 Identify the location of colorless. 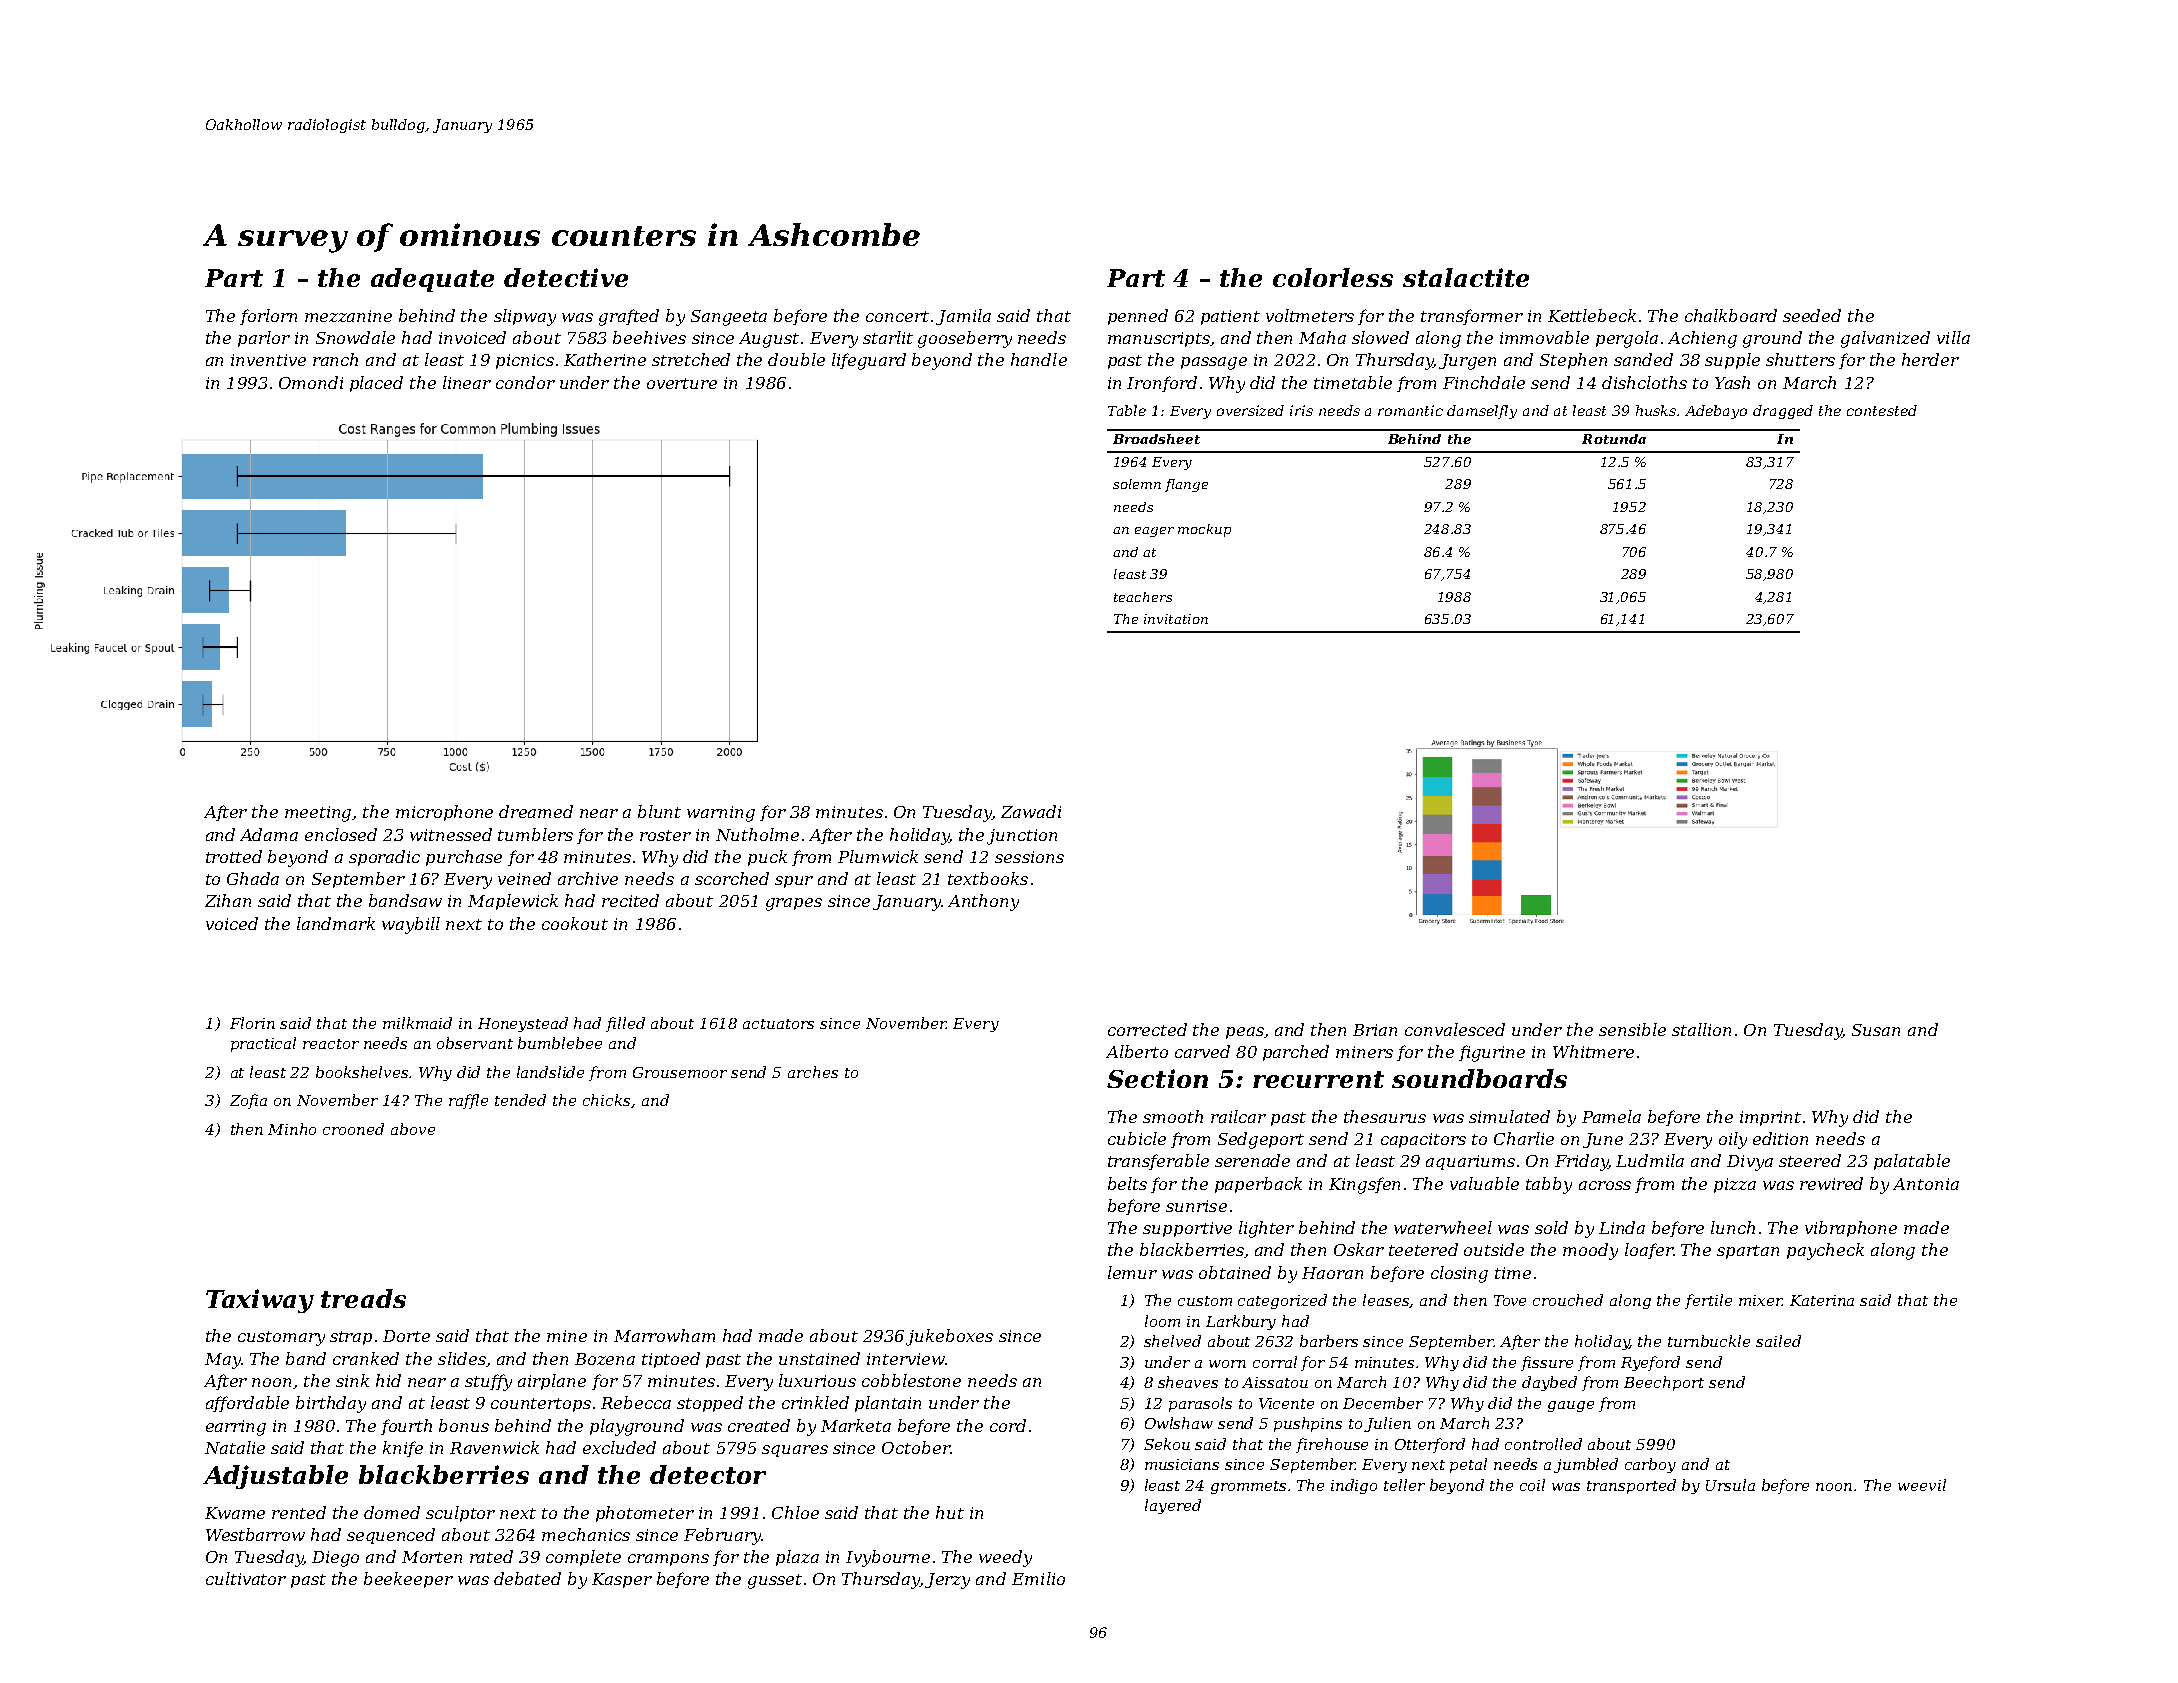
(1333, 277).
